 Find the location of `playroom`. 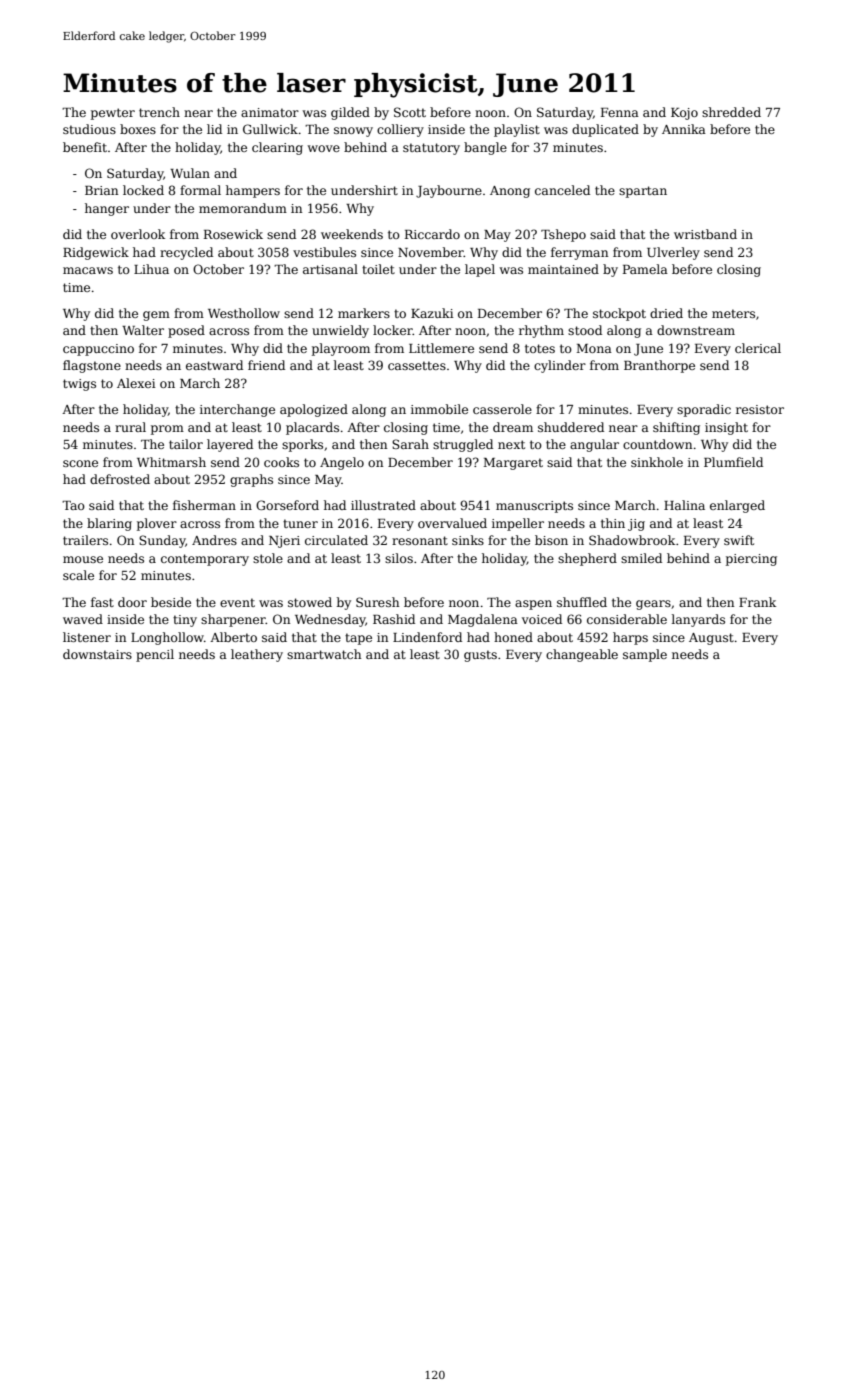

playroom is located at coordinates (341, 349).
